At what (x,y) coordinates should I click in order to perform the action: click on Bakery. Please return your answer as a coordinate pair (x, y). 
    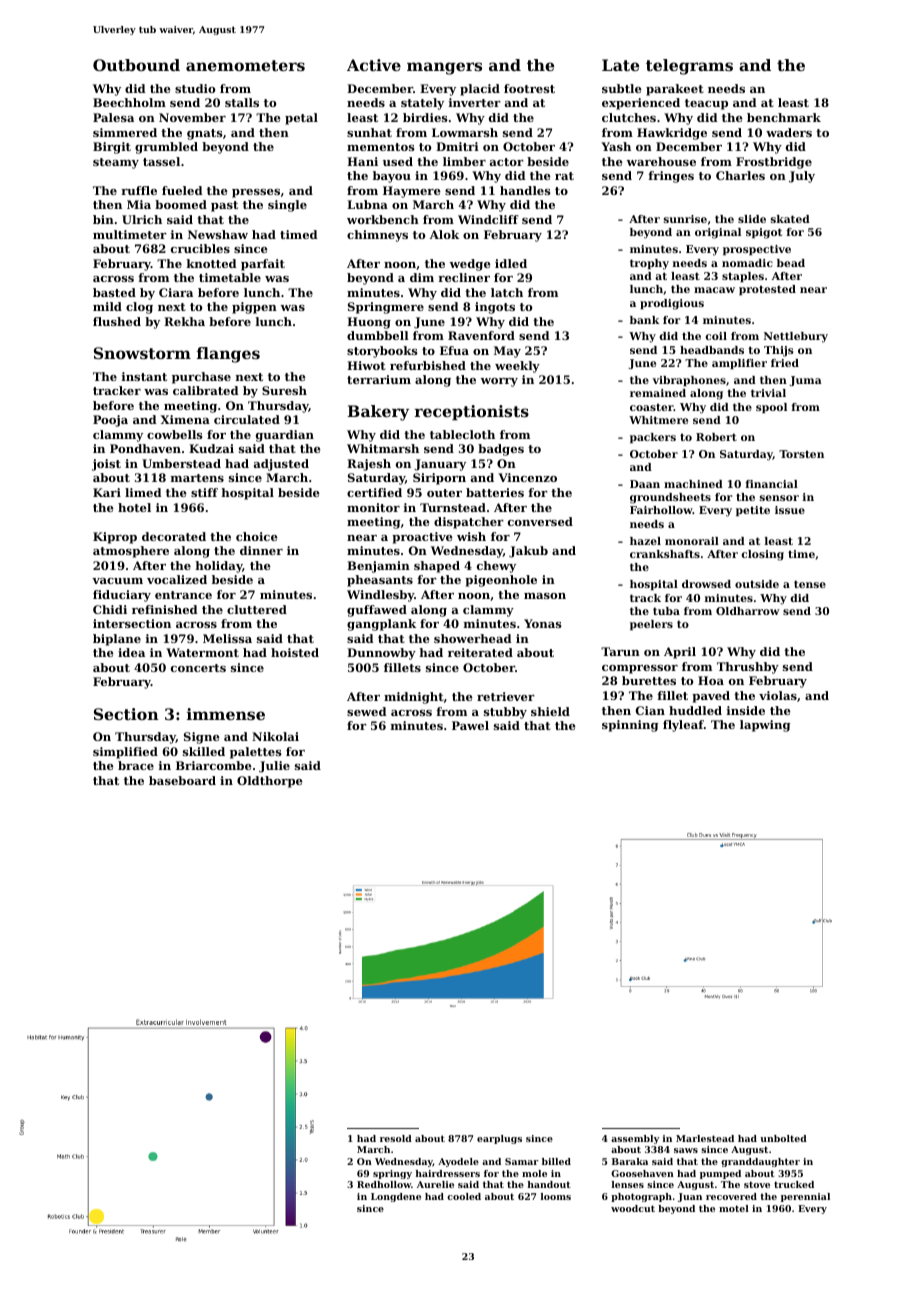
    Looking at the image, I should click on (378, 413).
